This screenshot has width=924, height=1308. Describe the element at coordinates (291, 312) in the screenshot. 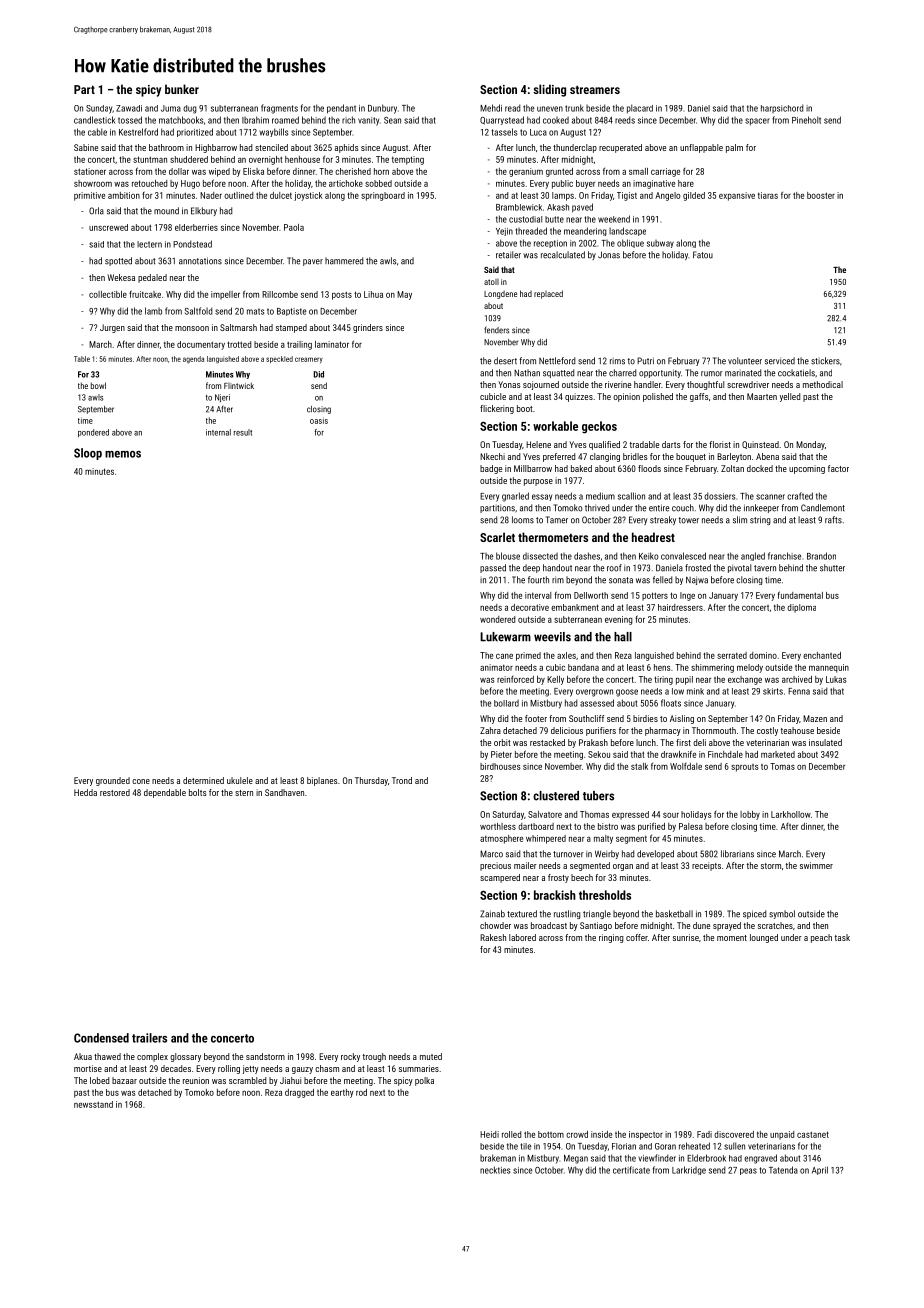

I see `Baptiste` at that location.
